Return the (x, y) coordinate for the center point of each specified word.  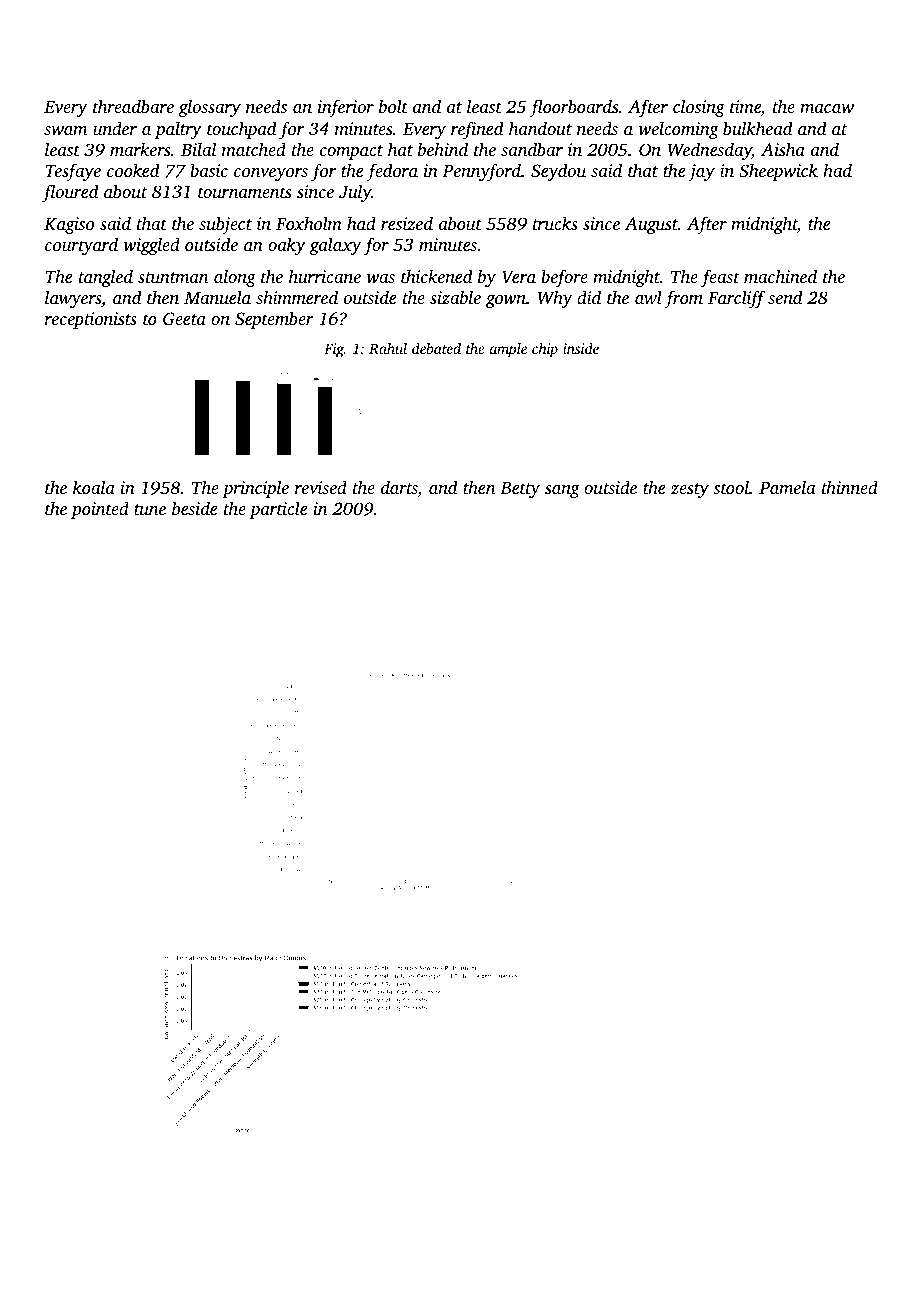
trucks (555, 223)
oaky (287, 246)
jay (701, 172)
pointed (100, 510)
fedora (392, 172)
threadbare (133, 106)
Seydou (558, 172)
